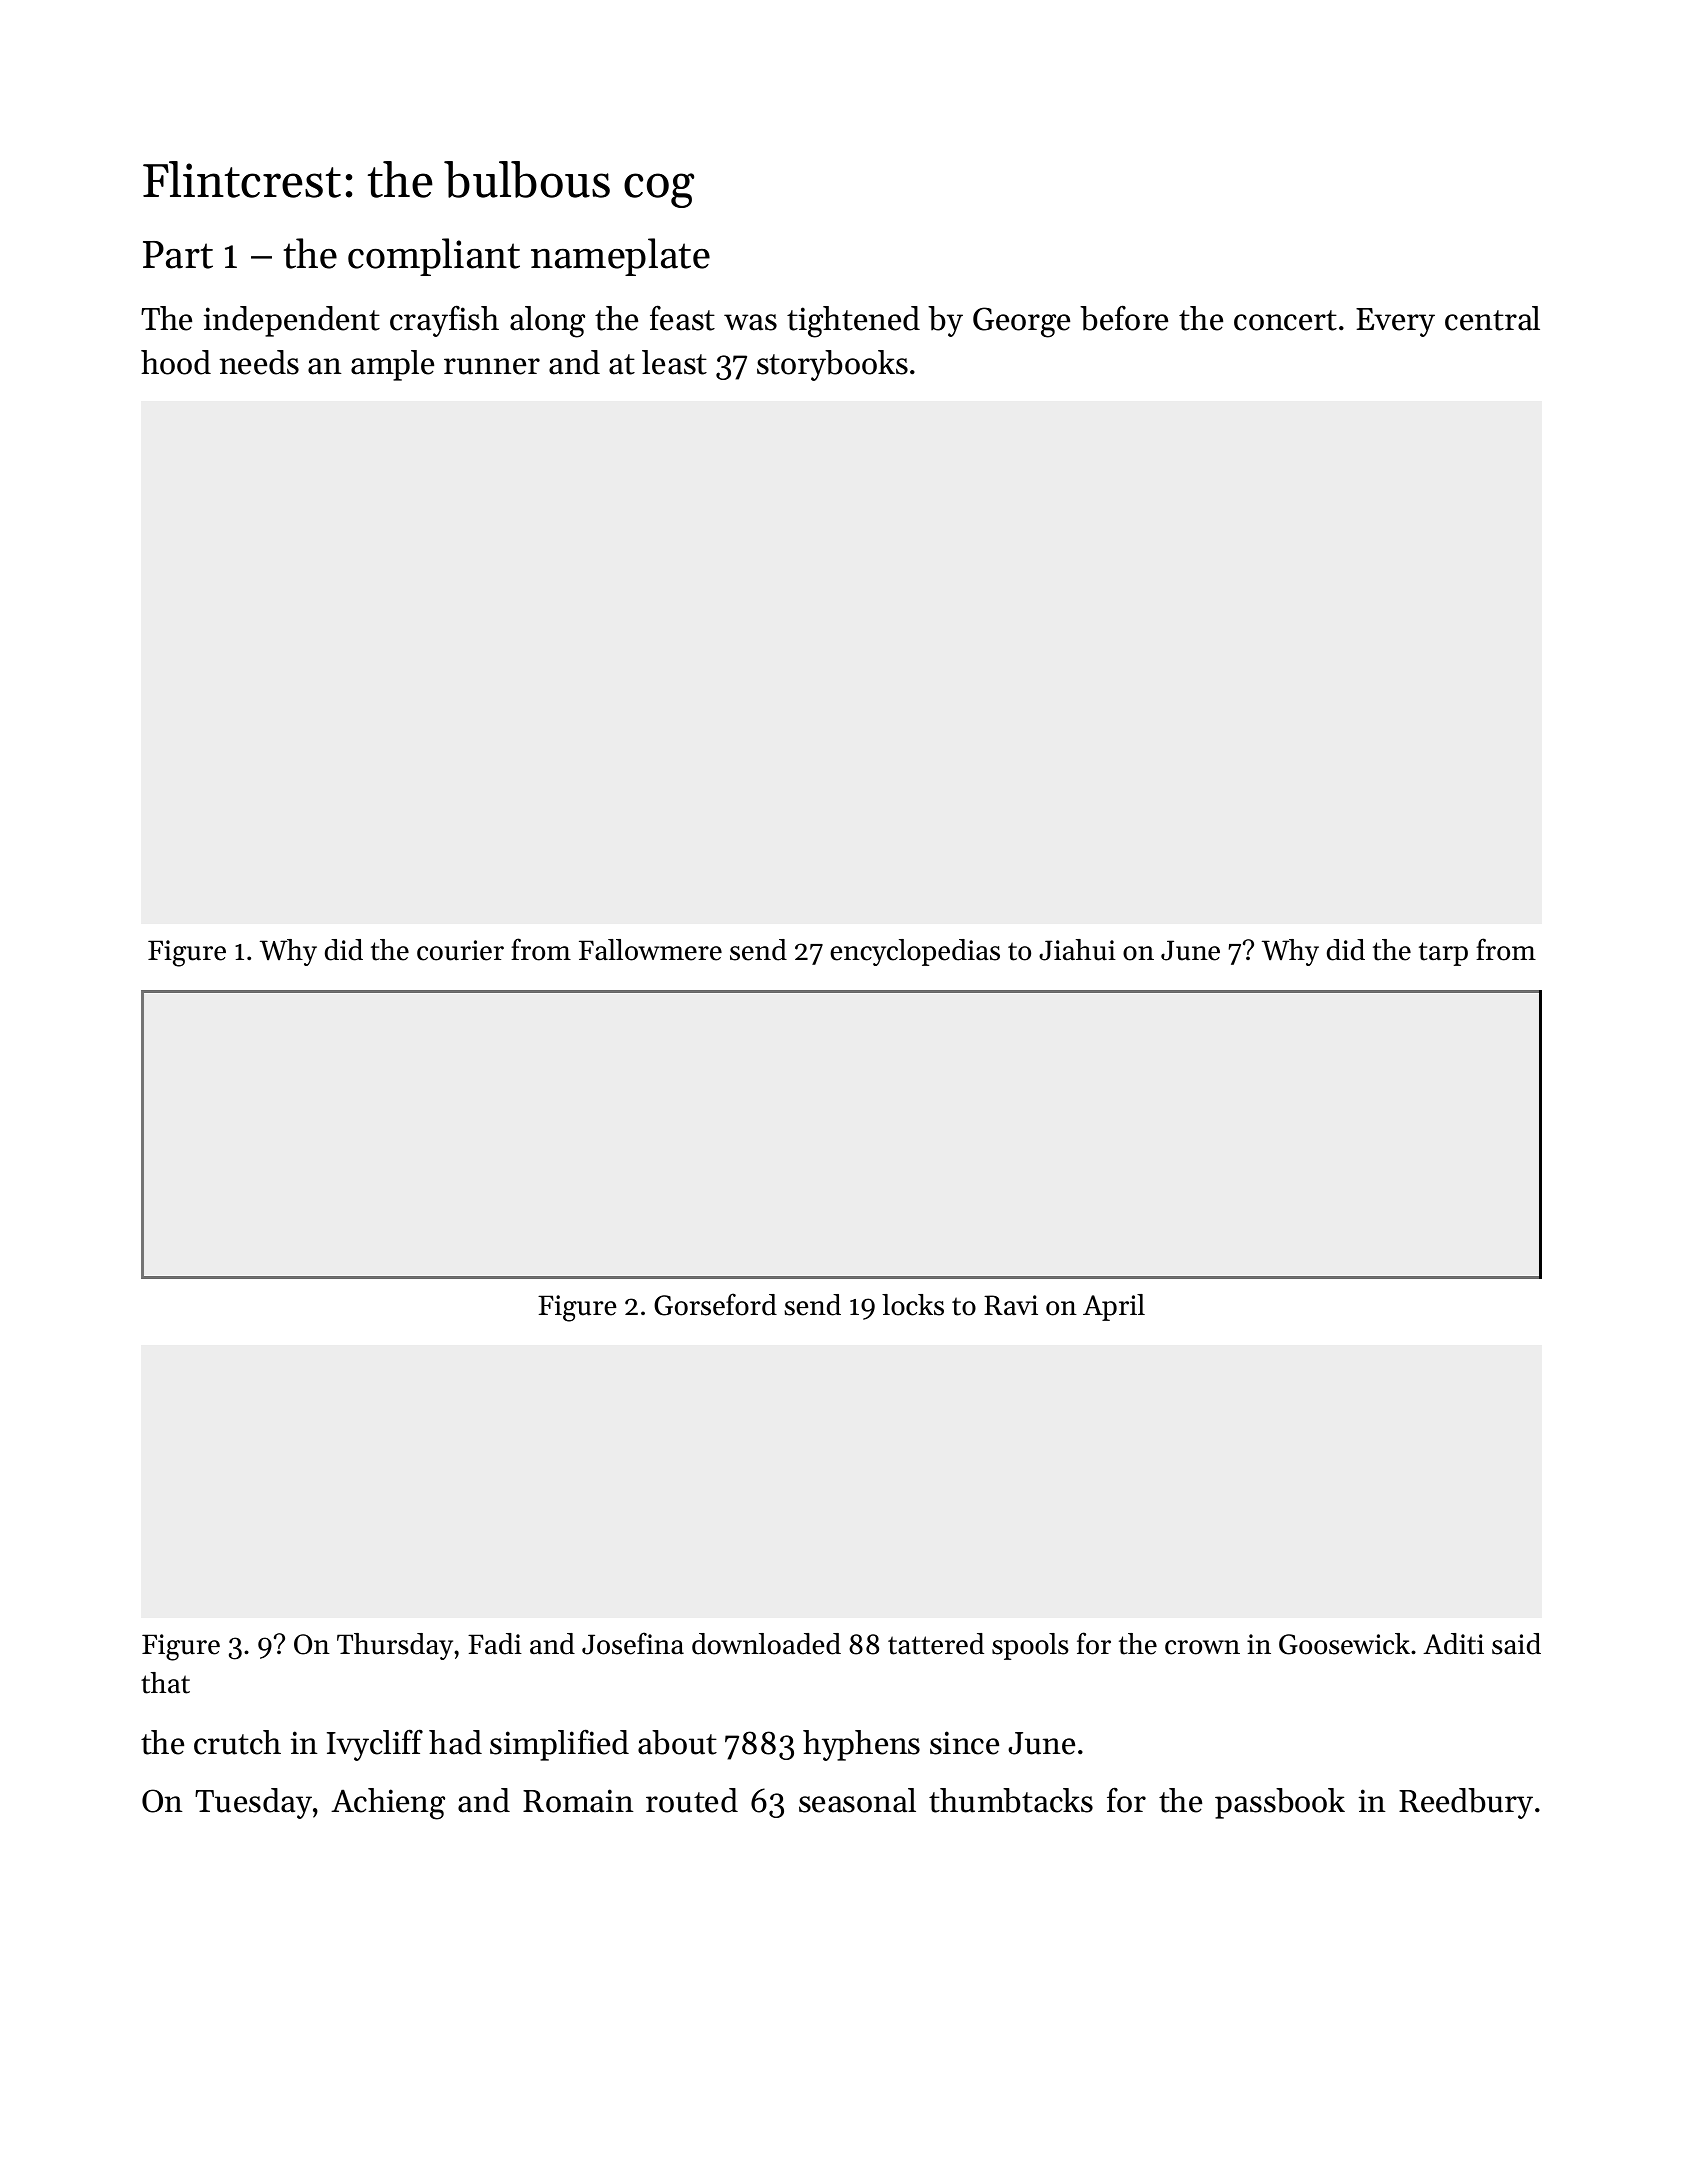  Describe the element at coordinates (495, 1644) in the image. I see `Fadi` at that location.
